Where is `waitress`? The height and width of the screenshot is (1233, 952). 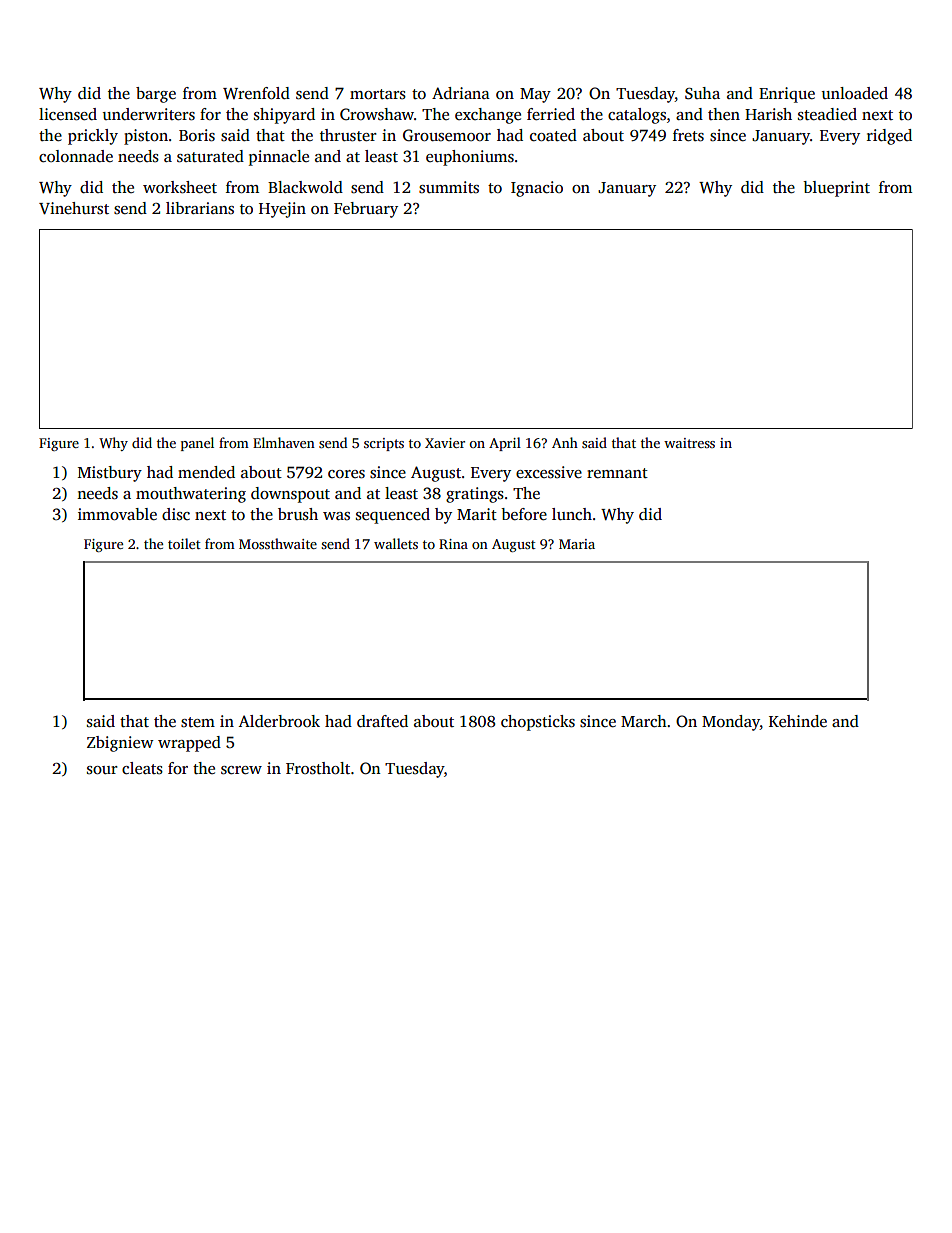 waitress is located at coordinates (689, 443).
